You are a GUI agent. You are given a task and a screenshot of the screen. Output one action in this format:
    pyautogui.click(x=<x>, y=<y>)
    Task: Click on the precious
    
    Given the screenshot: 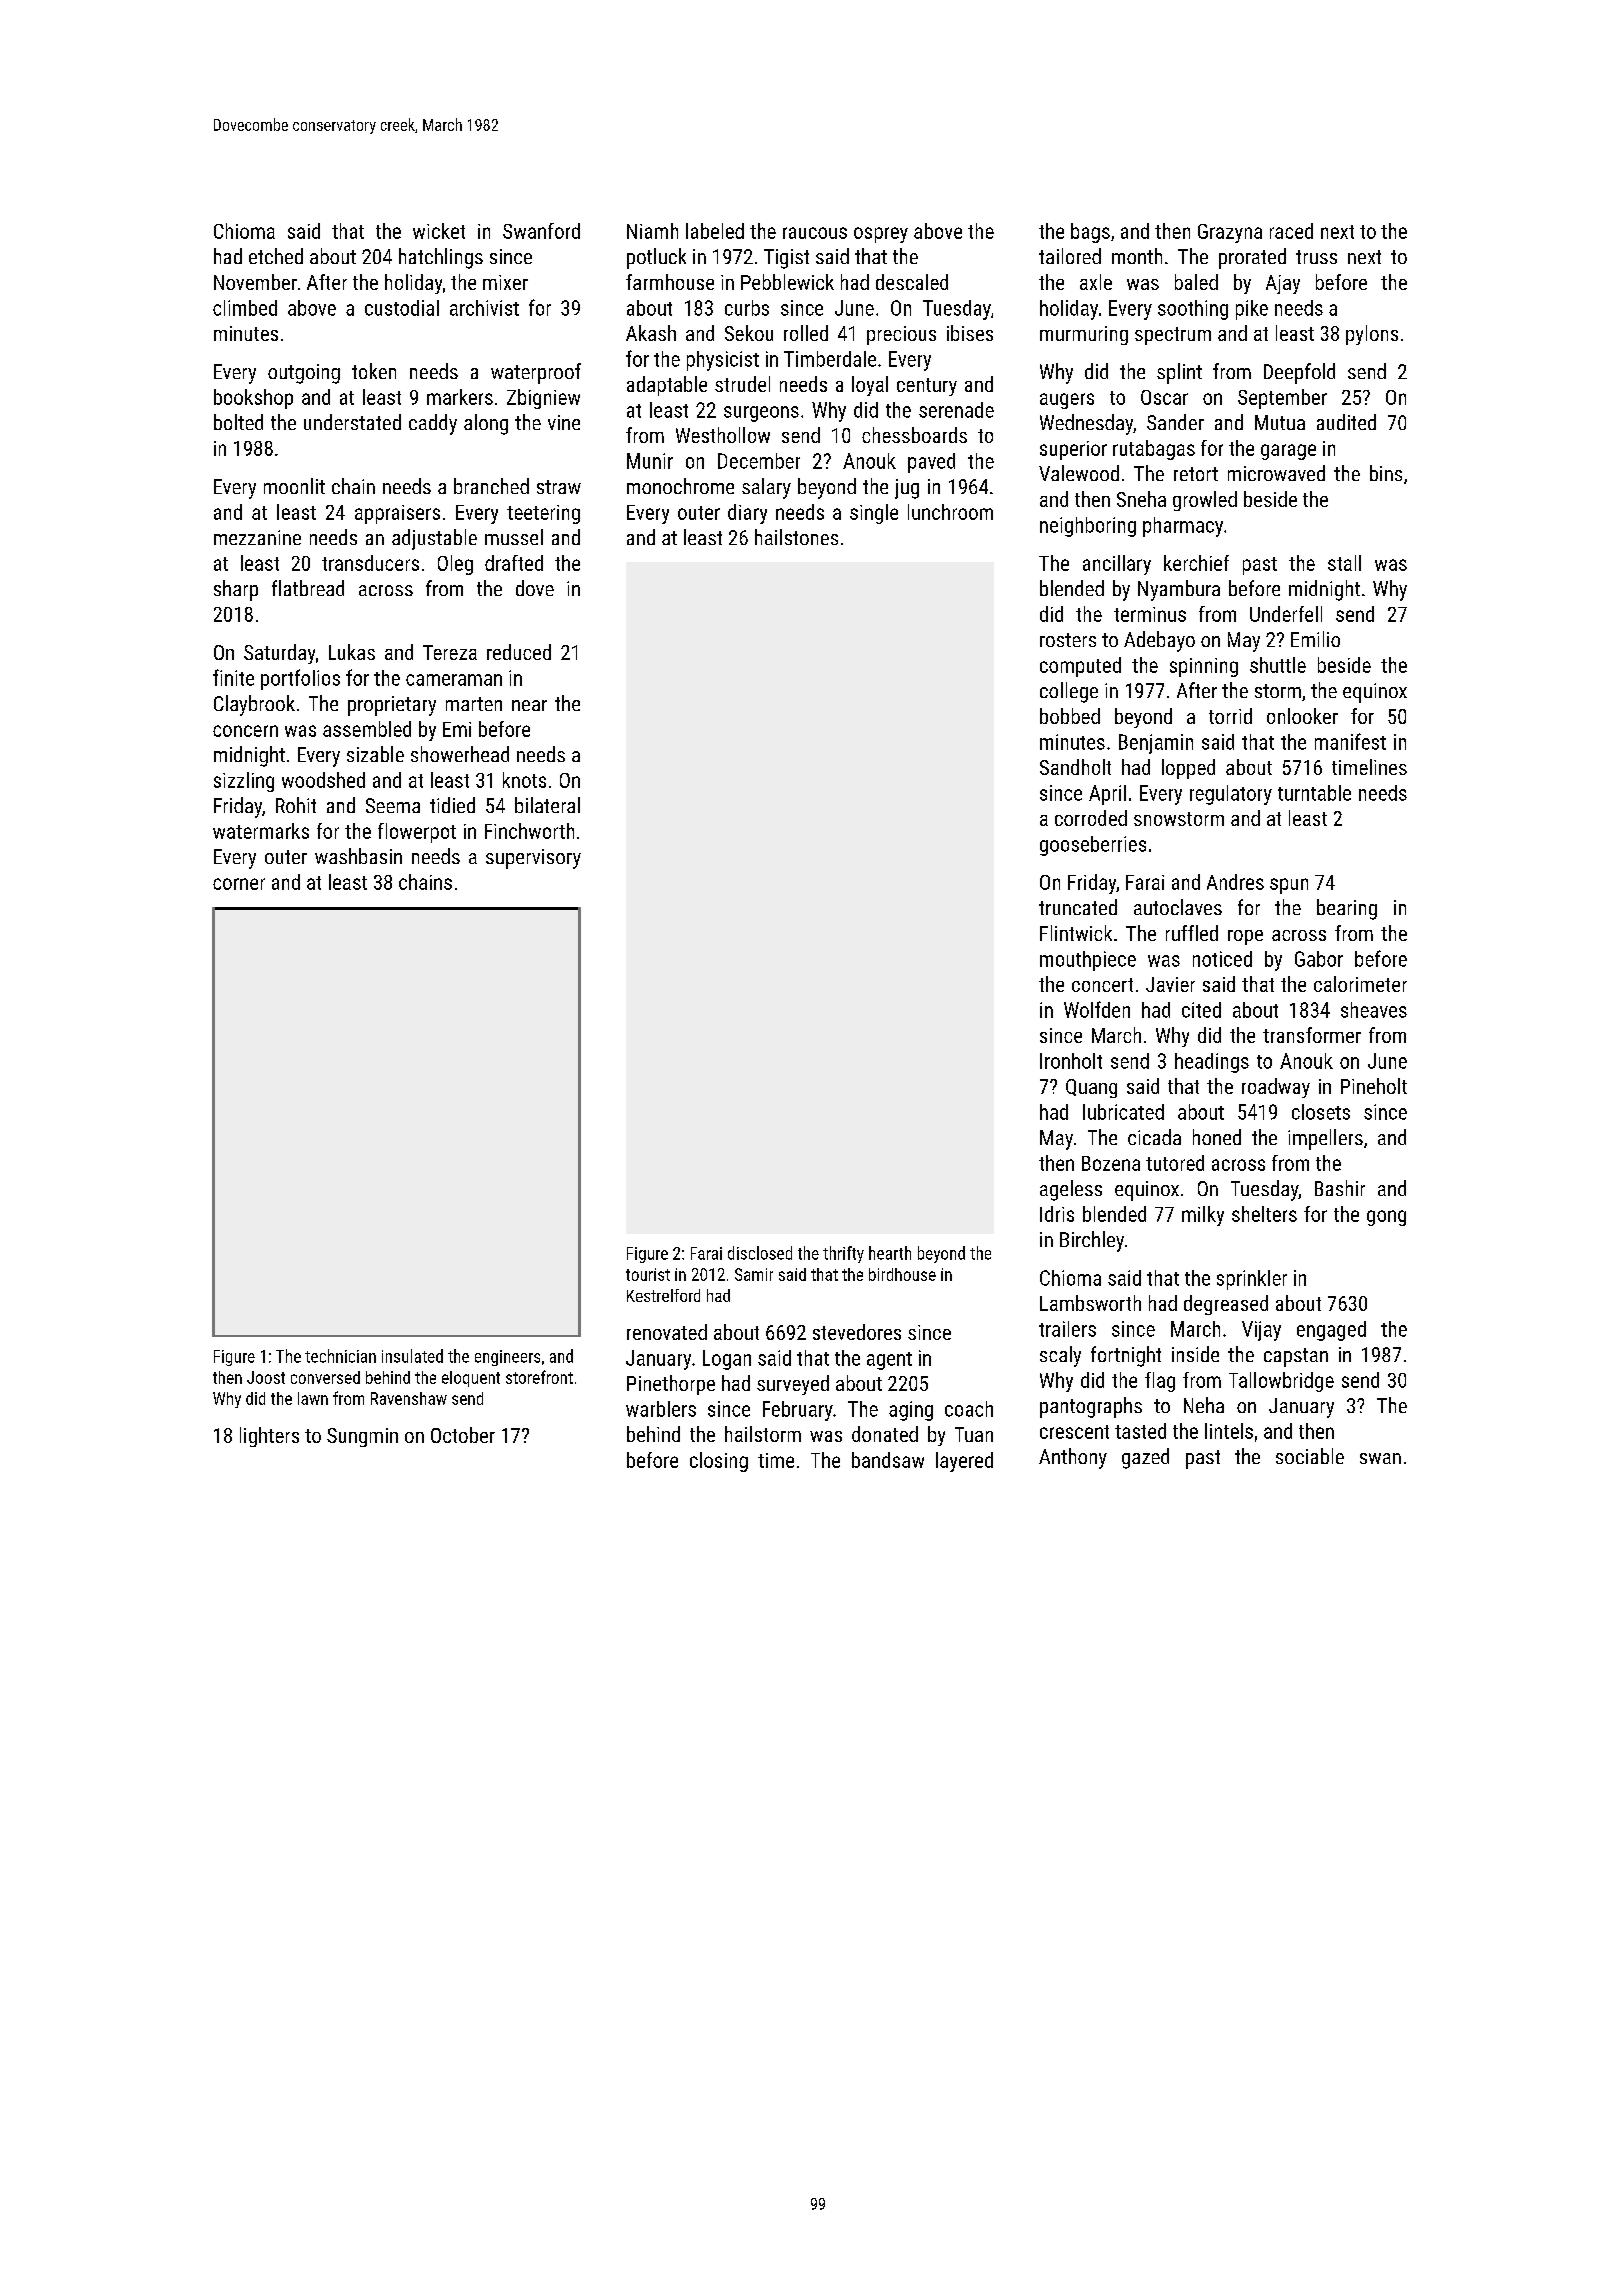 What is the action you would take?
    pyautogui.click(x=901, y=335)
